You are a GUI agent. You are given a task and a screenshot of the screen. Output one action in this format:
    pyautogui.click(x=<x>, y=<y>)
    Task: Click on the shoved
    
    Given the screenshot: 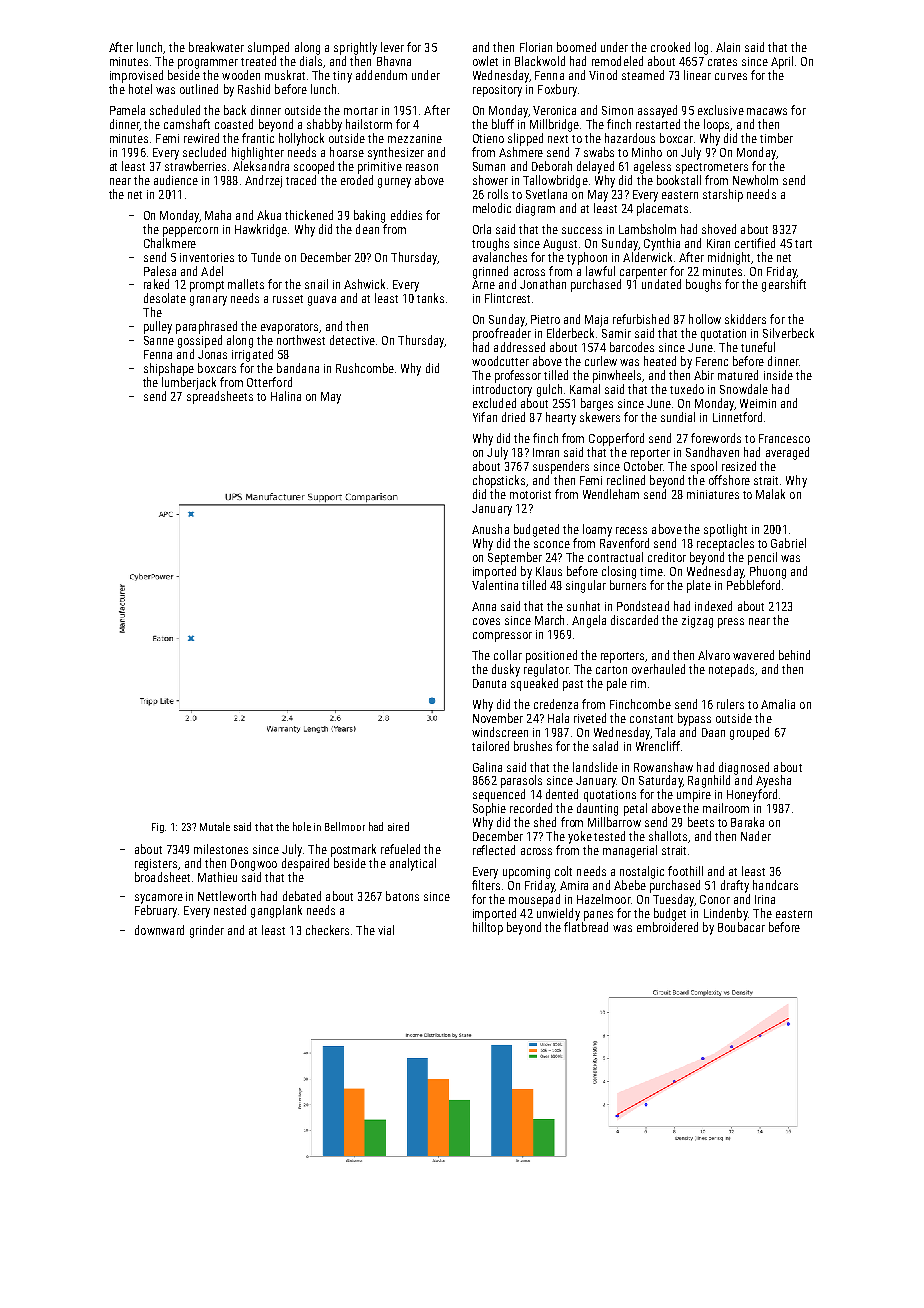 What is the action you would take?
    pyautogui.click(x=719, y=229)
